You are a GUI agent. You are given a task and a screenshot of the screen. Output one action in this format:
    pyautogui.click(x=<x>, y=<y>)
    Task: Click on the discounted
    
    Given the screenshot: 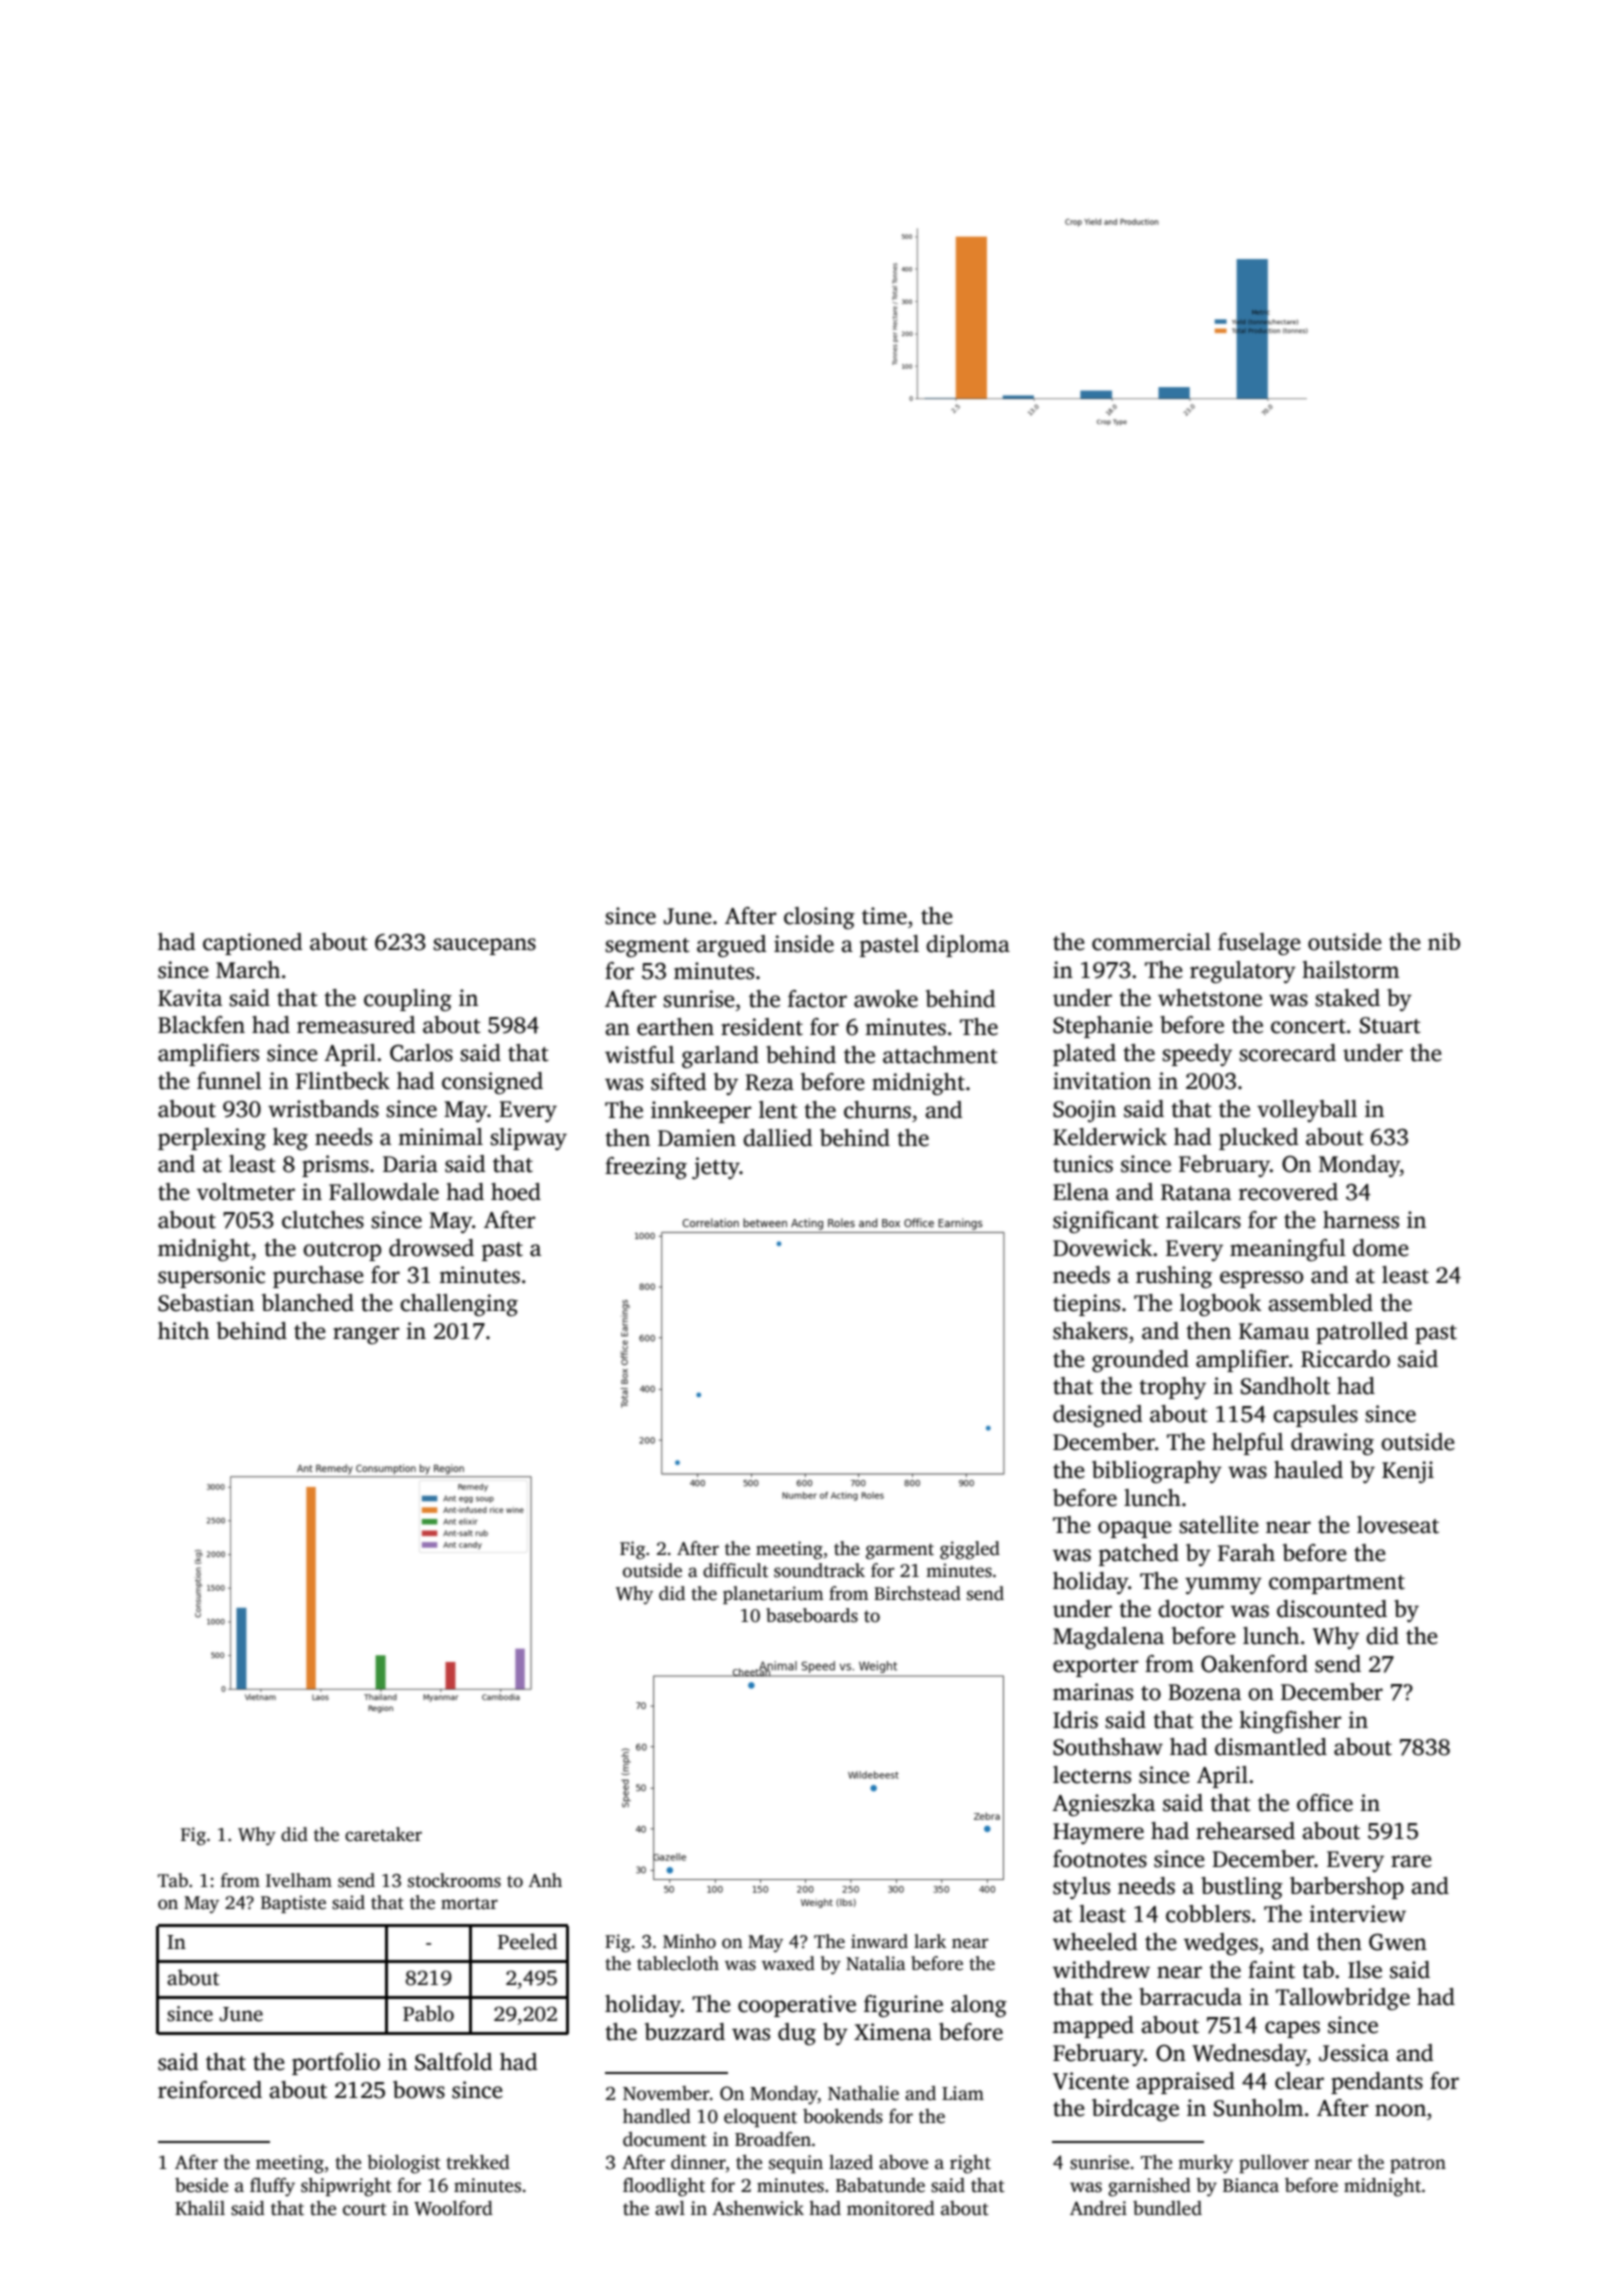 What is the action you would take?
    pyautogui.click(x=1332, y=1609)
